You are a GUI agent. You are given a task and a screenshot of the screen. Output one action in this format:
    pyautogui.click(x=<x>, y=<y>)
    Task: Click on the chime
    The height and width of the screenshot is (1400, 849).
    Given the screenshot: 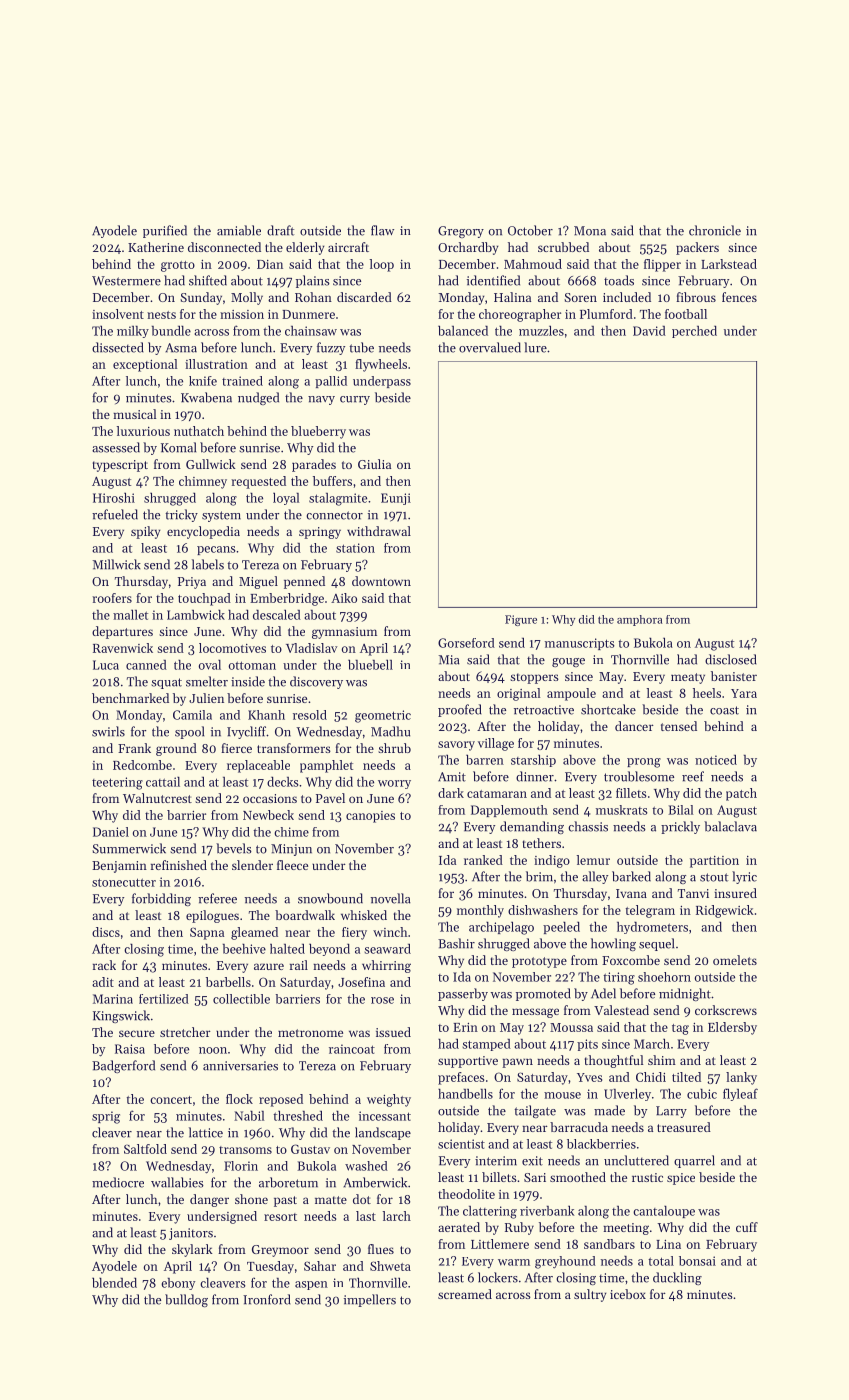 What is the action you would take?
    pyautogui.click(x=291, y=832)
